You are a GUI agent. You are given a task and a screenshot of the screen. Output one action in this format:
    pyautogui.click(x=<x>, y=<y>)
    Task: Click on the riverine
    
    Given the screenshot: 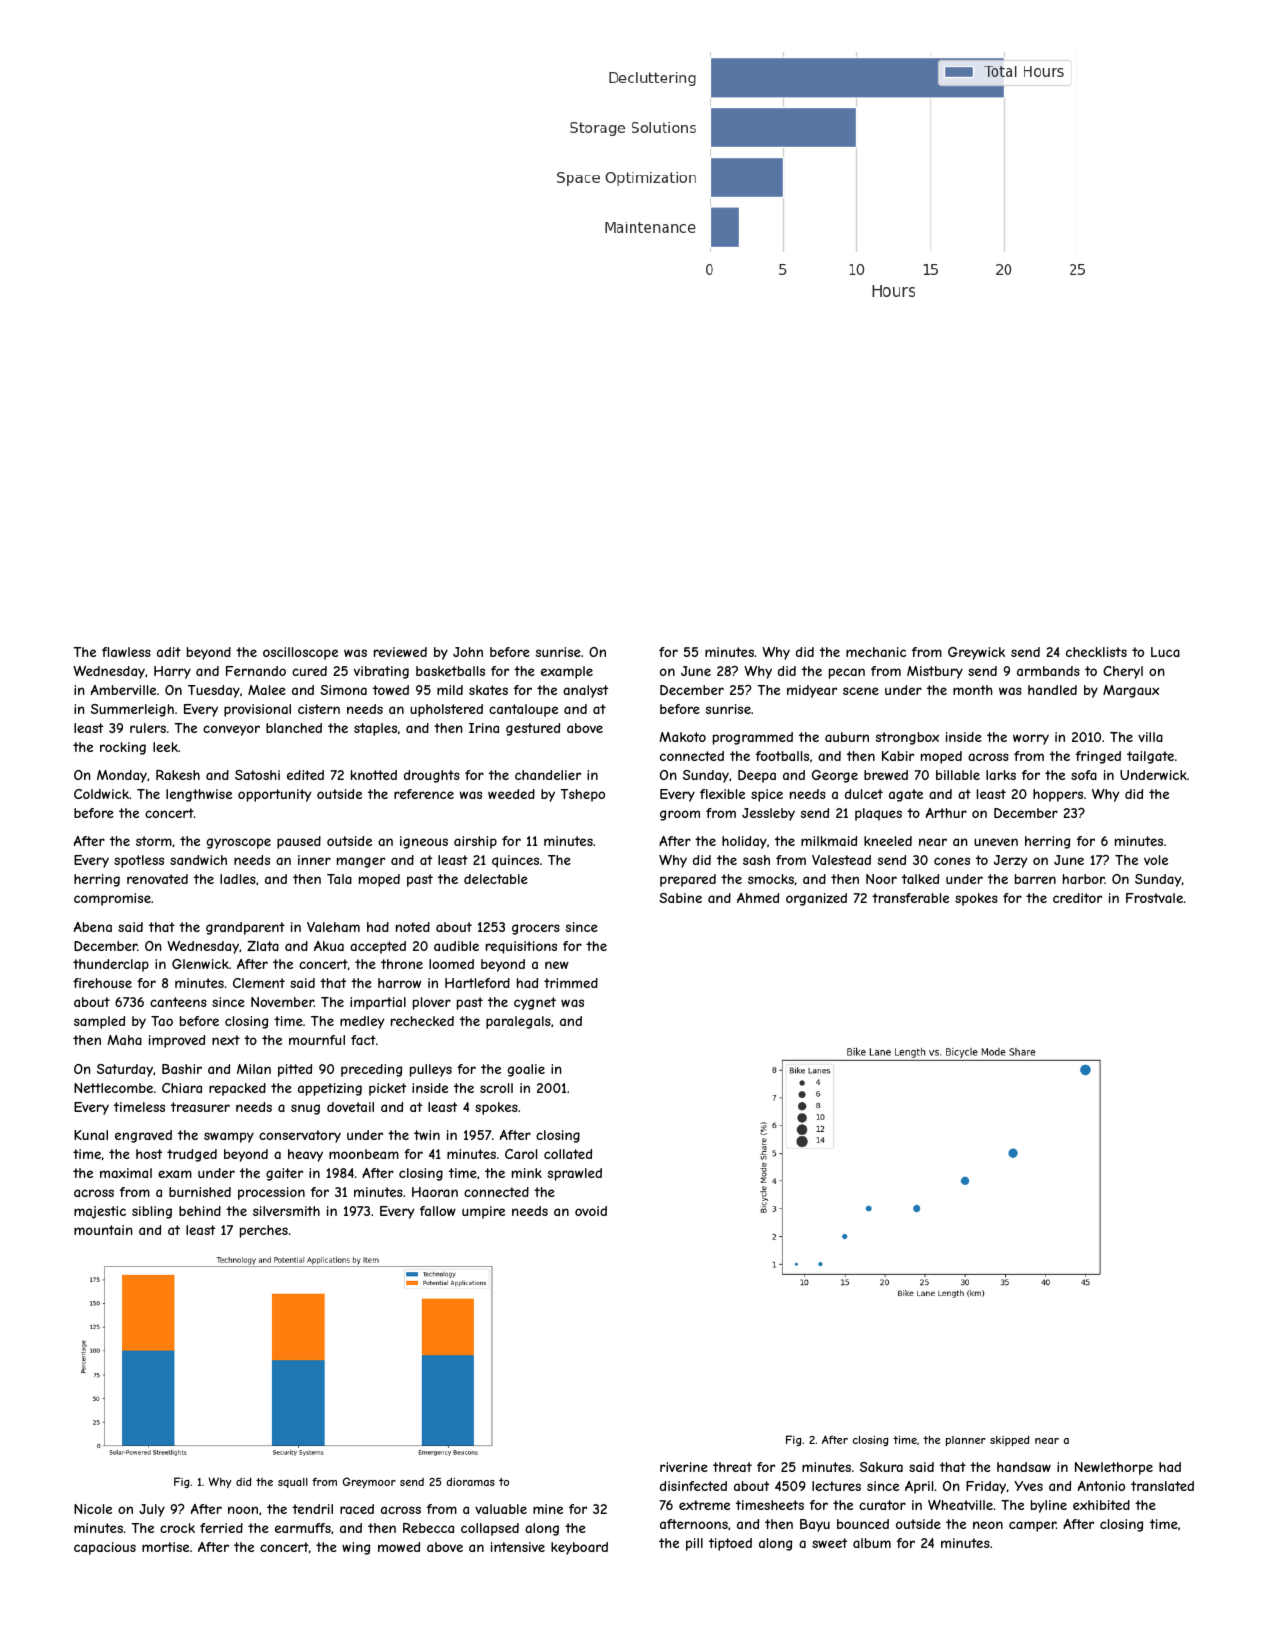 What is the action you would take?
    pyautogui.click(x=684, y=1467)
